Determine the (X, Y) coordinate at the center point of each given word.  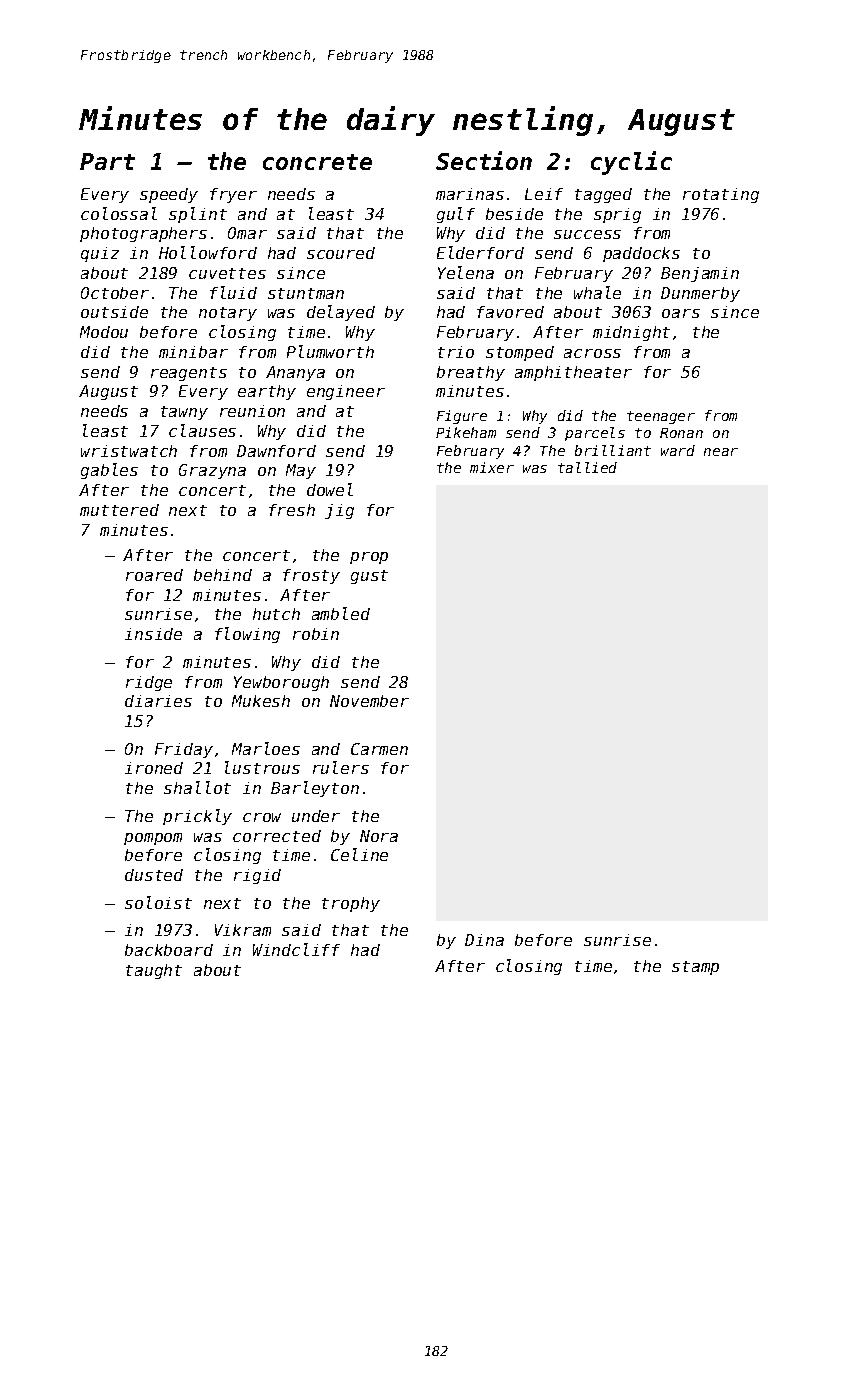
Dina (484, 940)
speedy (169, 195)
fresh (292, 510)
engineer (346, 392)
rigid (257, 876)
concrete (317, 162)
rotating (721, 195)
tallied (587, 467)
